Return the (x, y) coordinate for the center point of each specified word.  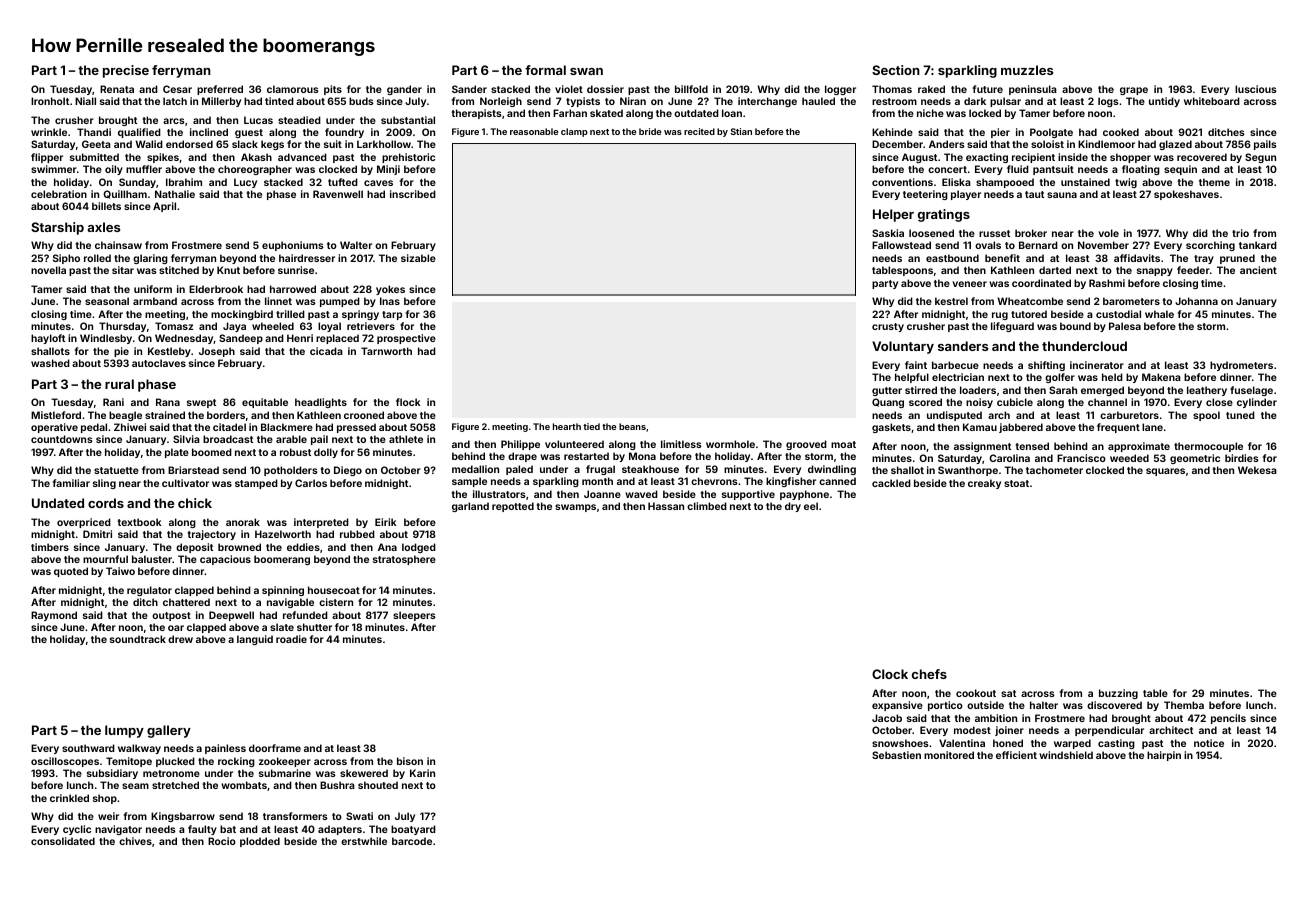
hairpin (1164, 756)
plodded (260, 842)
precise (126, 71)
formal (545, 70)
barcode (412, 841)
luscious (1256, 89)
